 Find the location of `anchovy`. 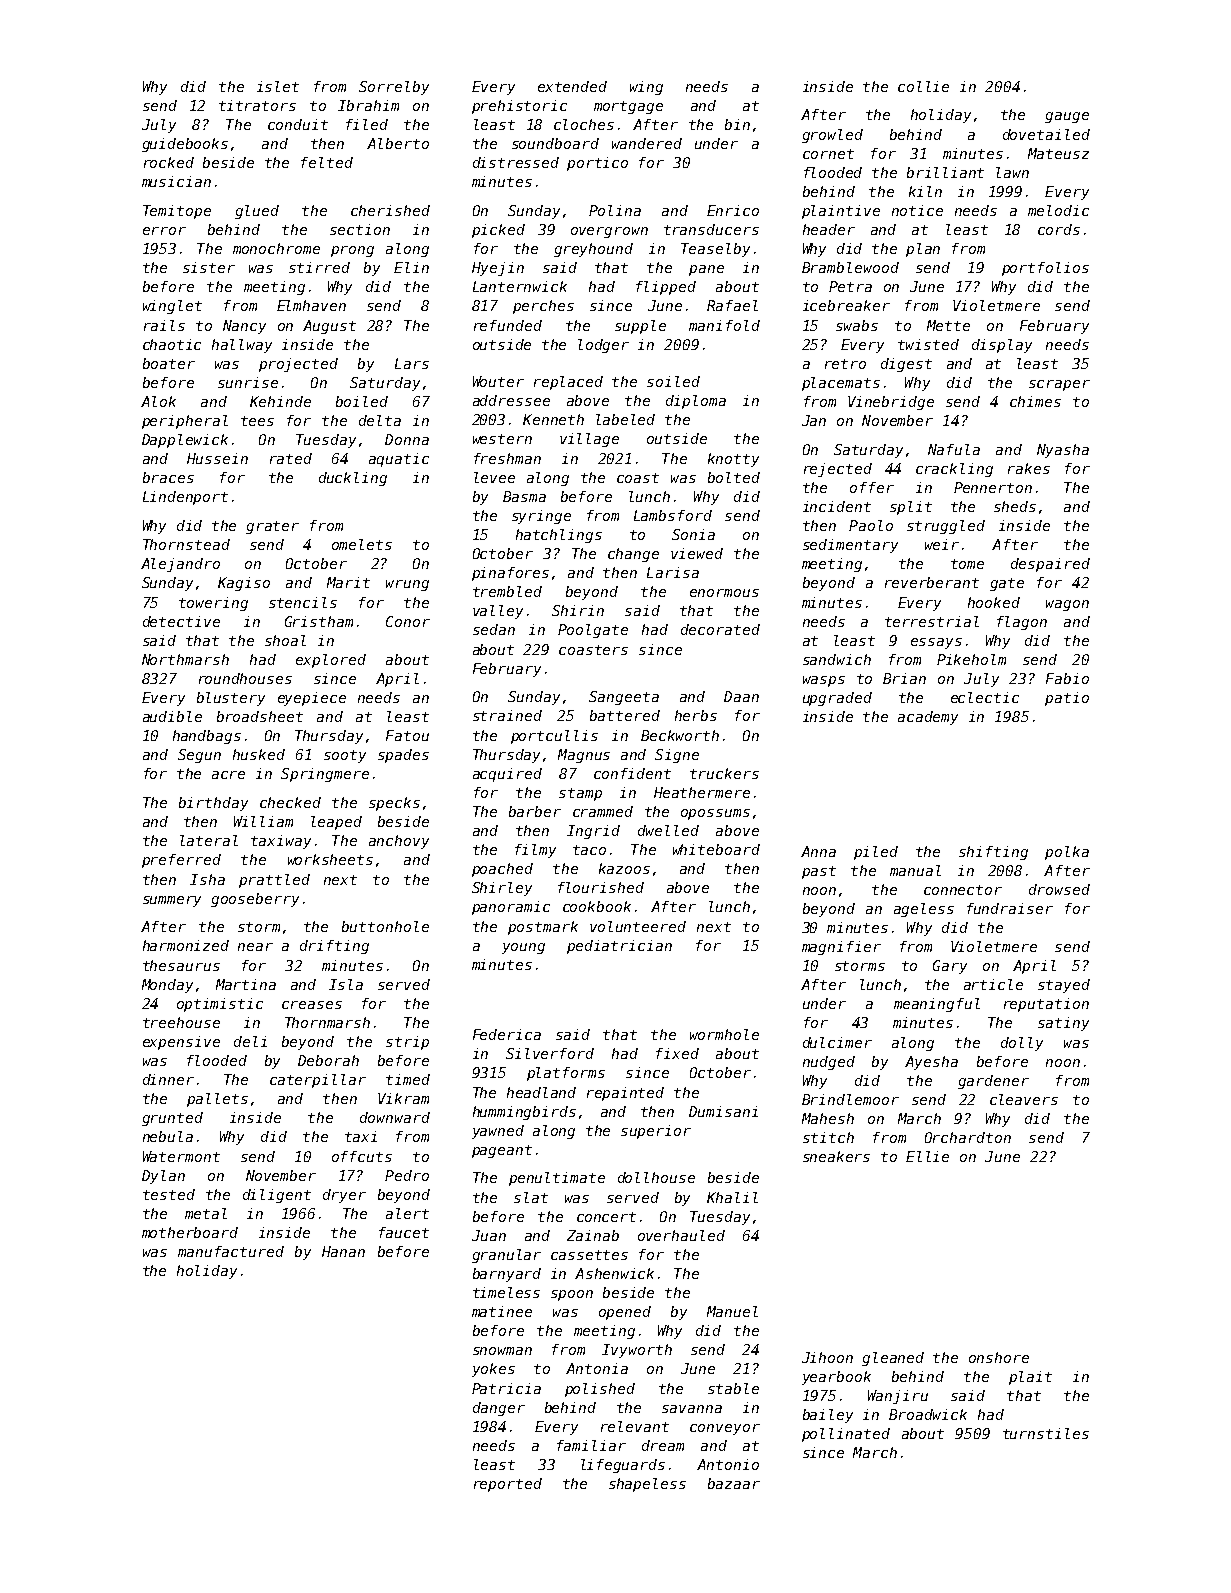

anchovy is located at coordinates (399, 842).
